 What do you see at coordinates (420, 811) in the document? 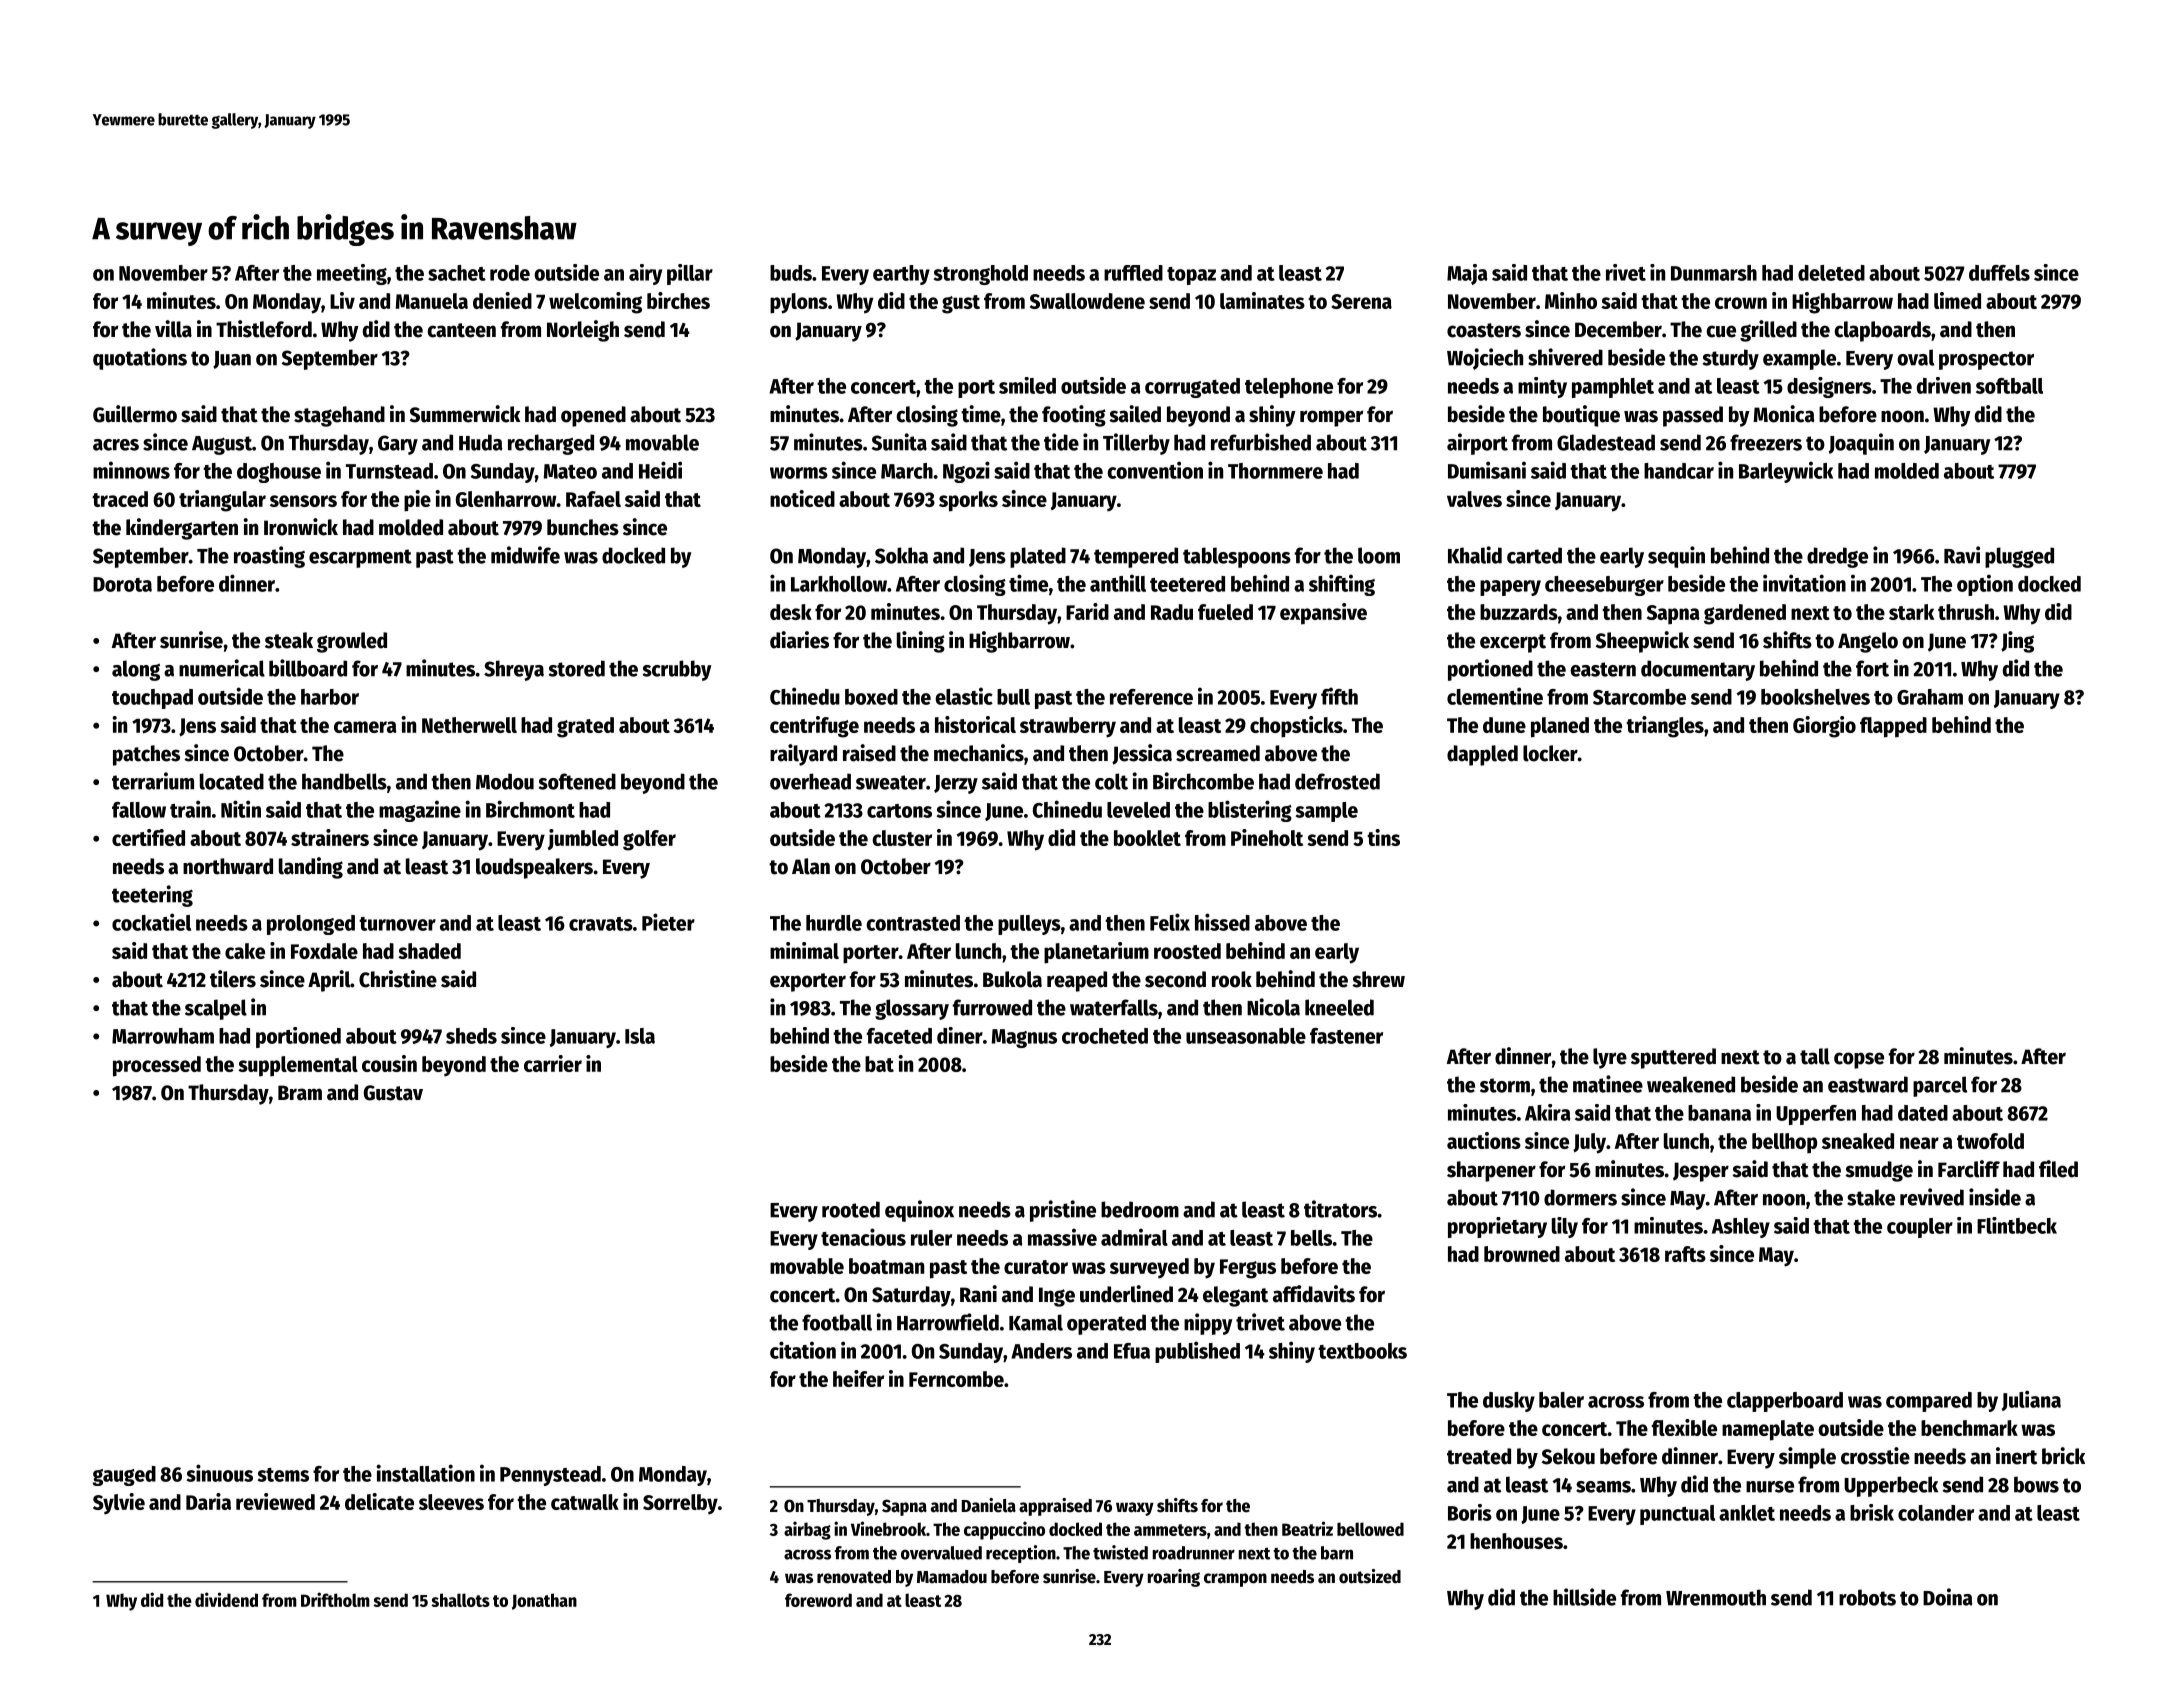
I see `magazine` at bounding box center [420, 811].
